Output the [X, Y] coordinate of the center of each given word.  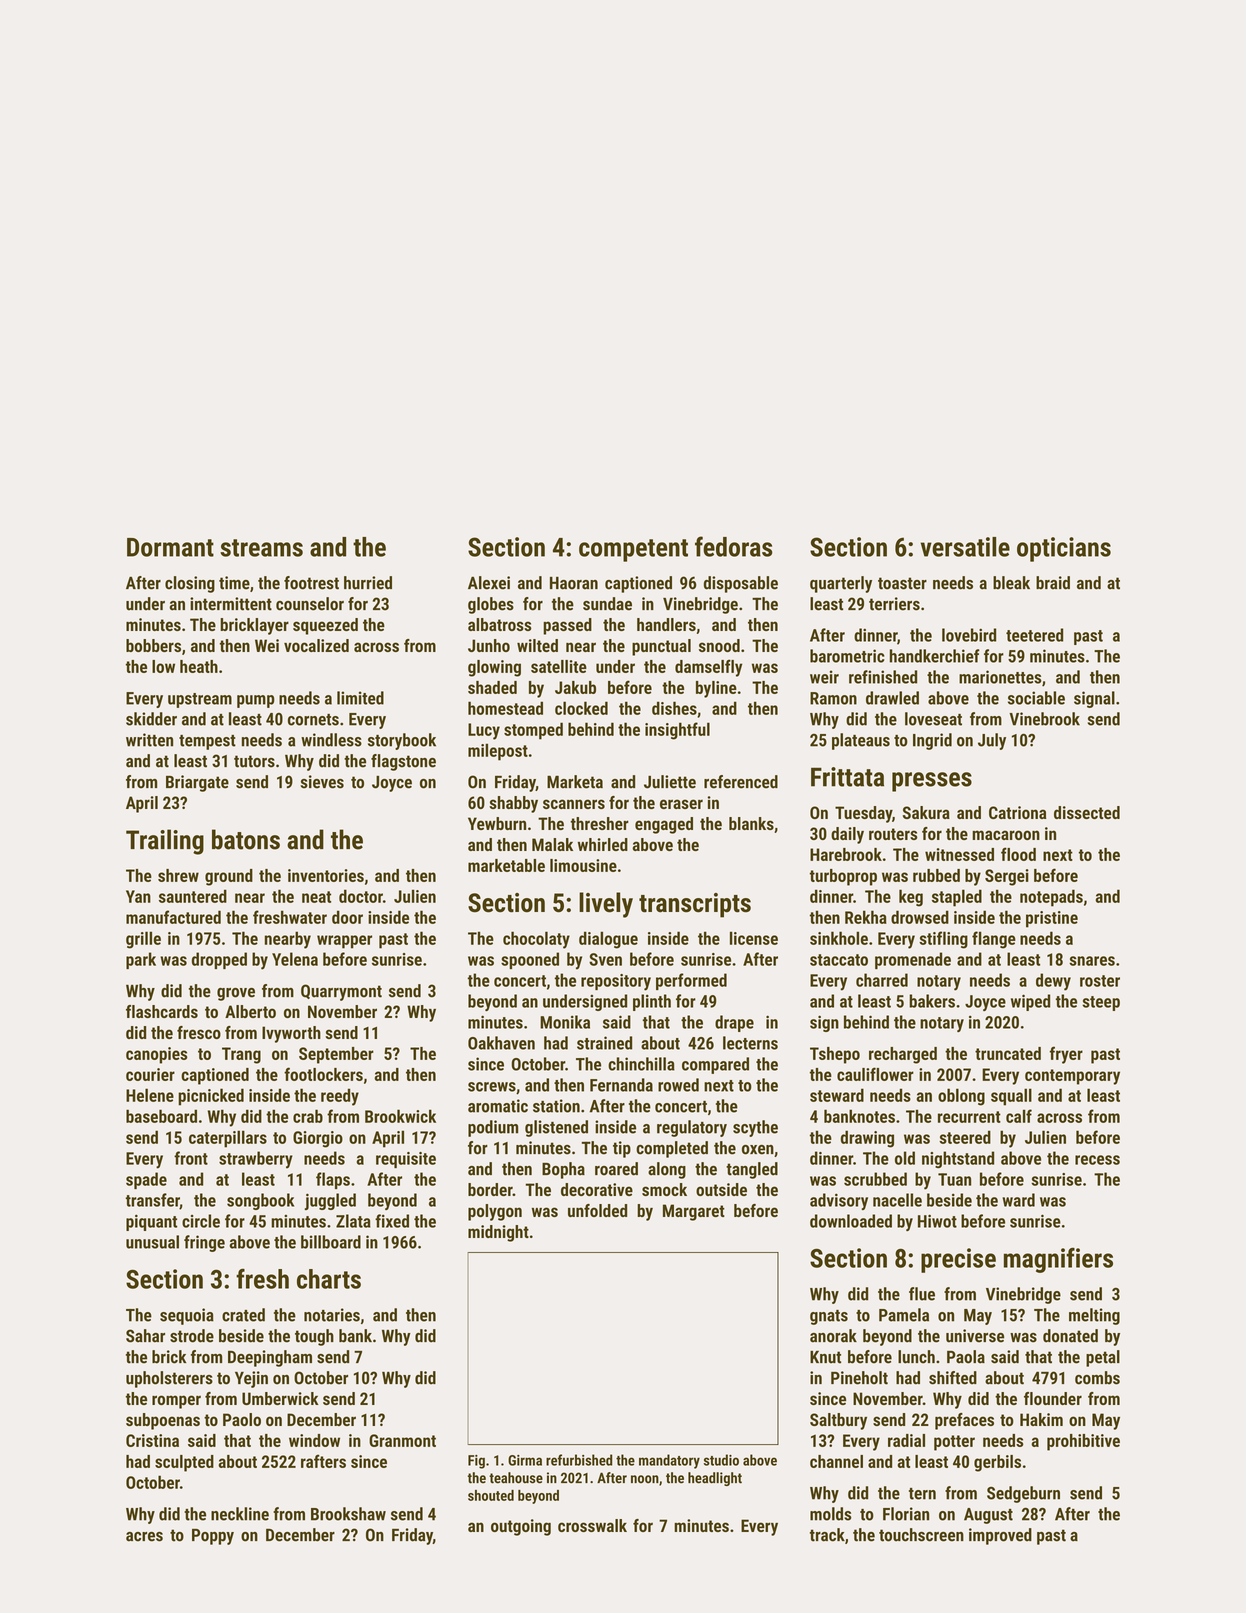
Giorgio [318, 1139]
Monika [565, 1022]
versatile [965, 547]
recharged [903, 1055]
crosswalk [592, 1525]
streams [261, 548]
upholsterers [169, 1379]
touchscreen [921, 1535]
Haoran [574, 583]
